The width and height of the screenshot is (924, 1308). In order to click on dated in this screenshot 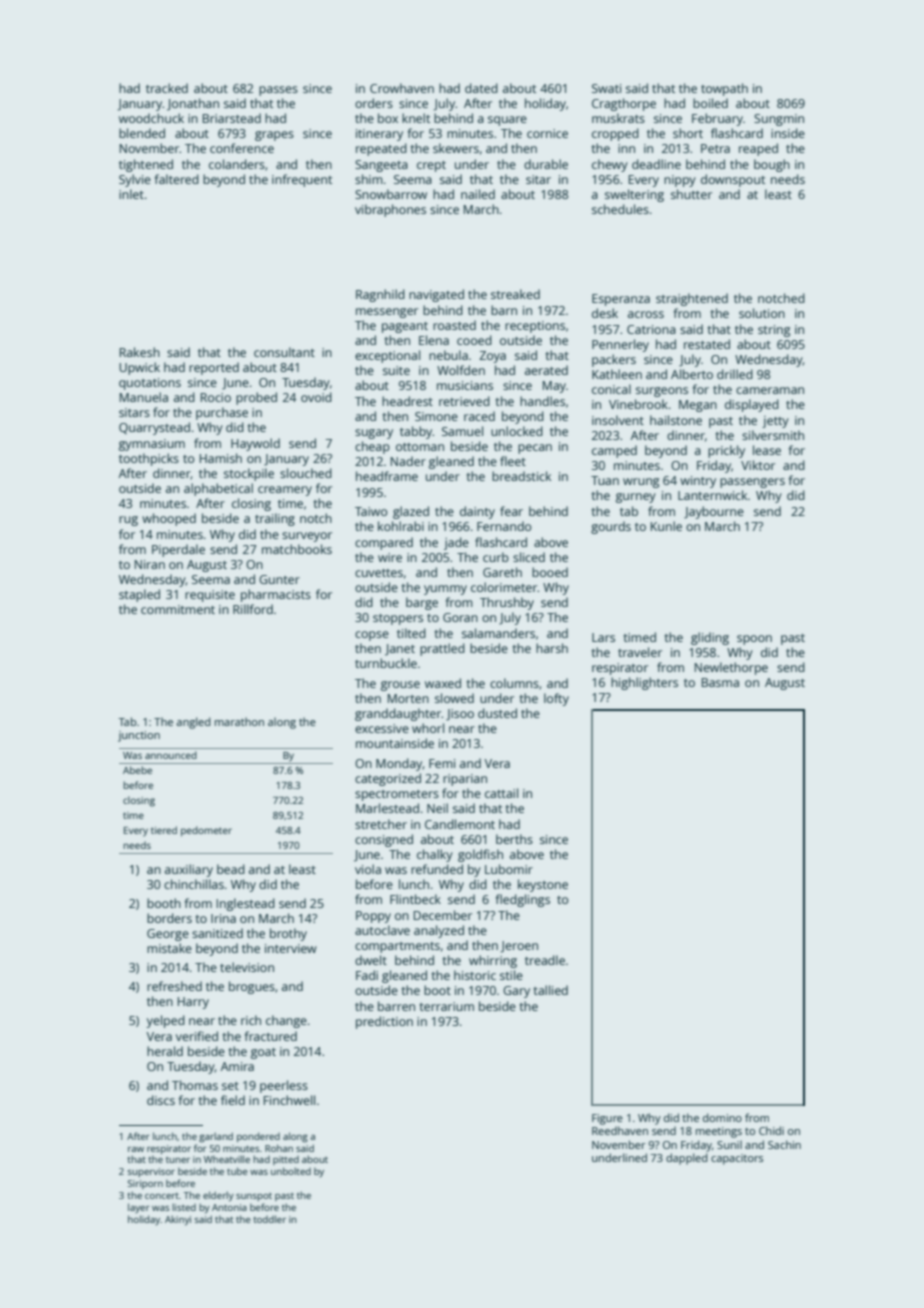, I will do `click(481, 88)`.
